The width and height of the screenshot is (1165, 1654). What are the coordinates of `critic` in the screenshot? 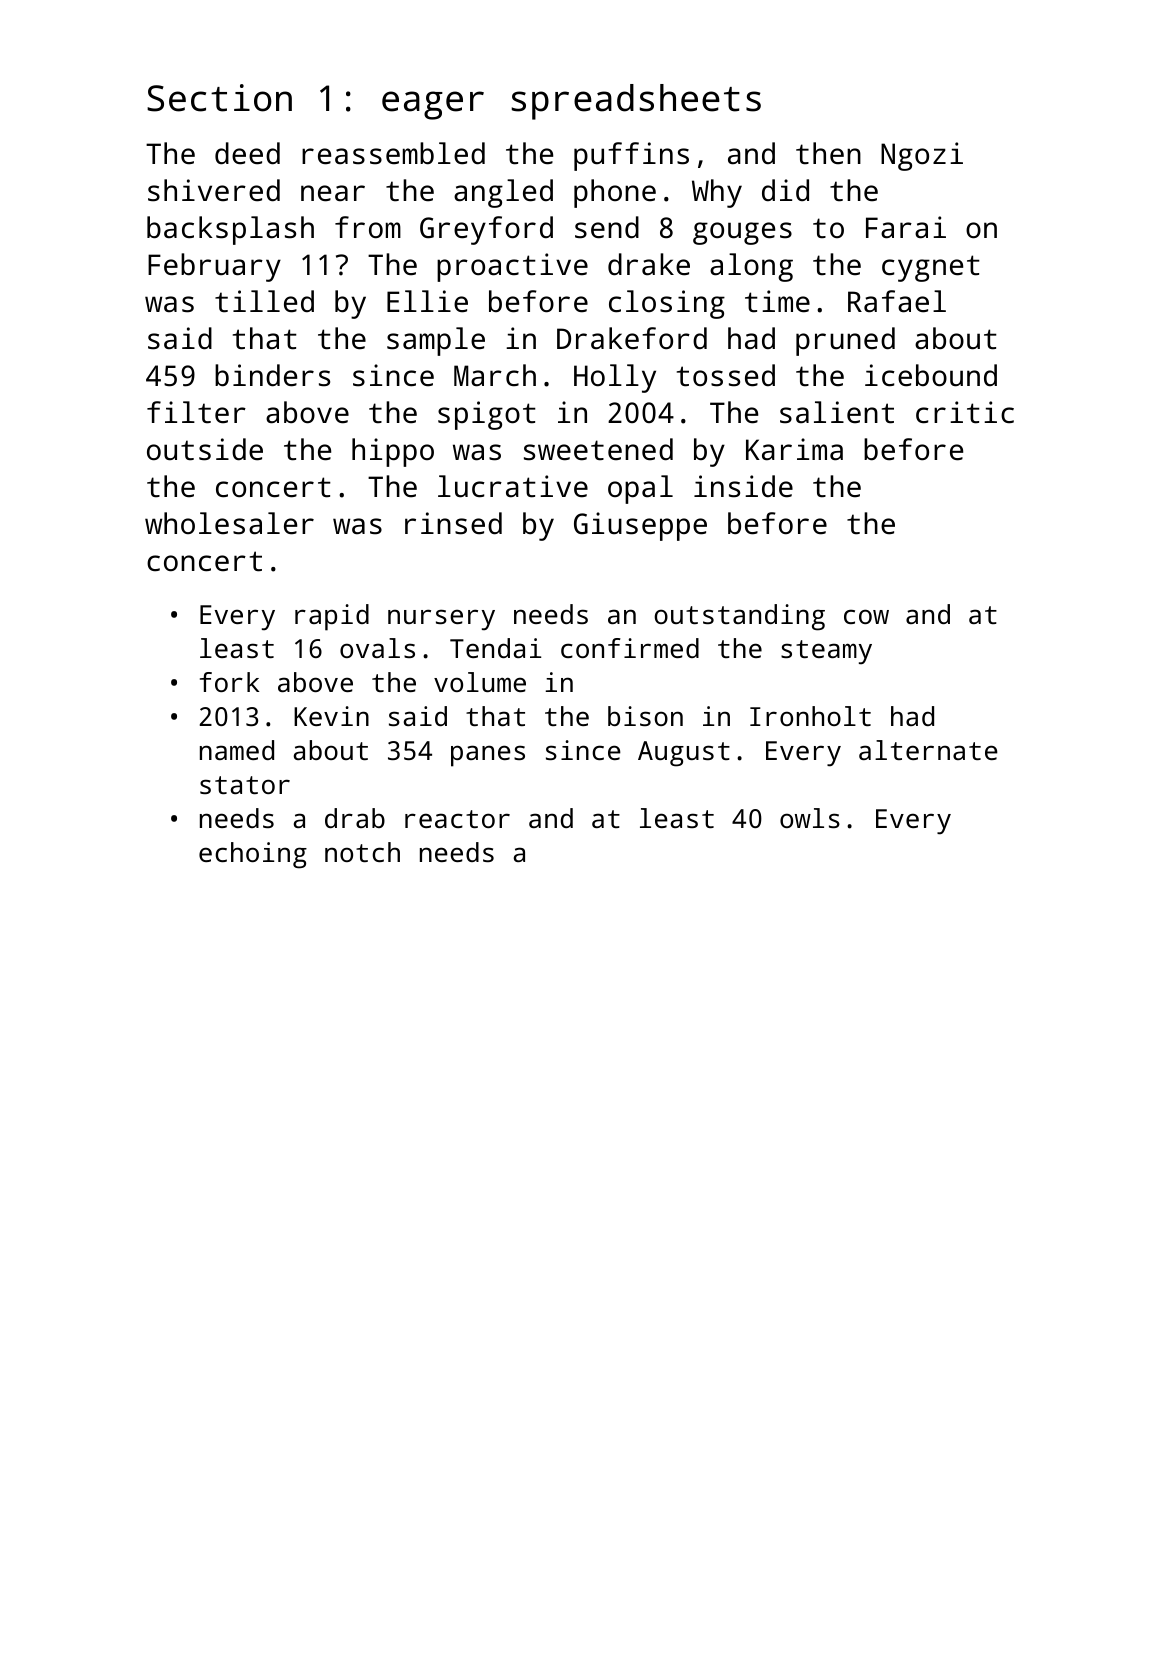 It's located at (965, 412).
